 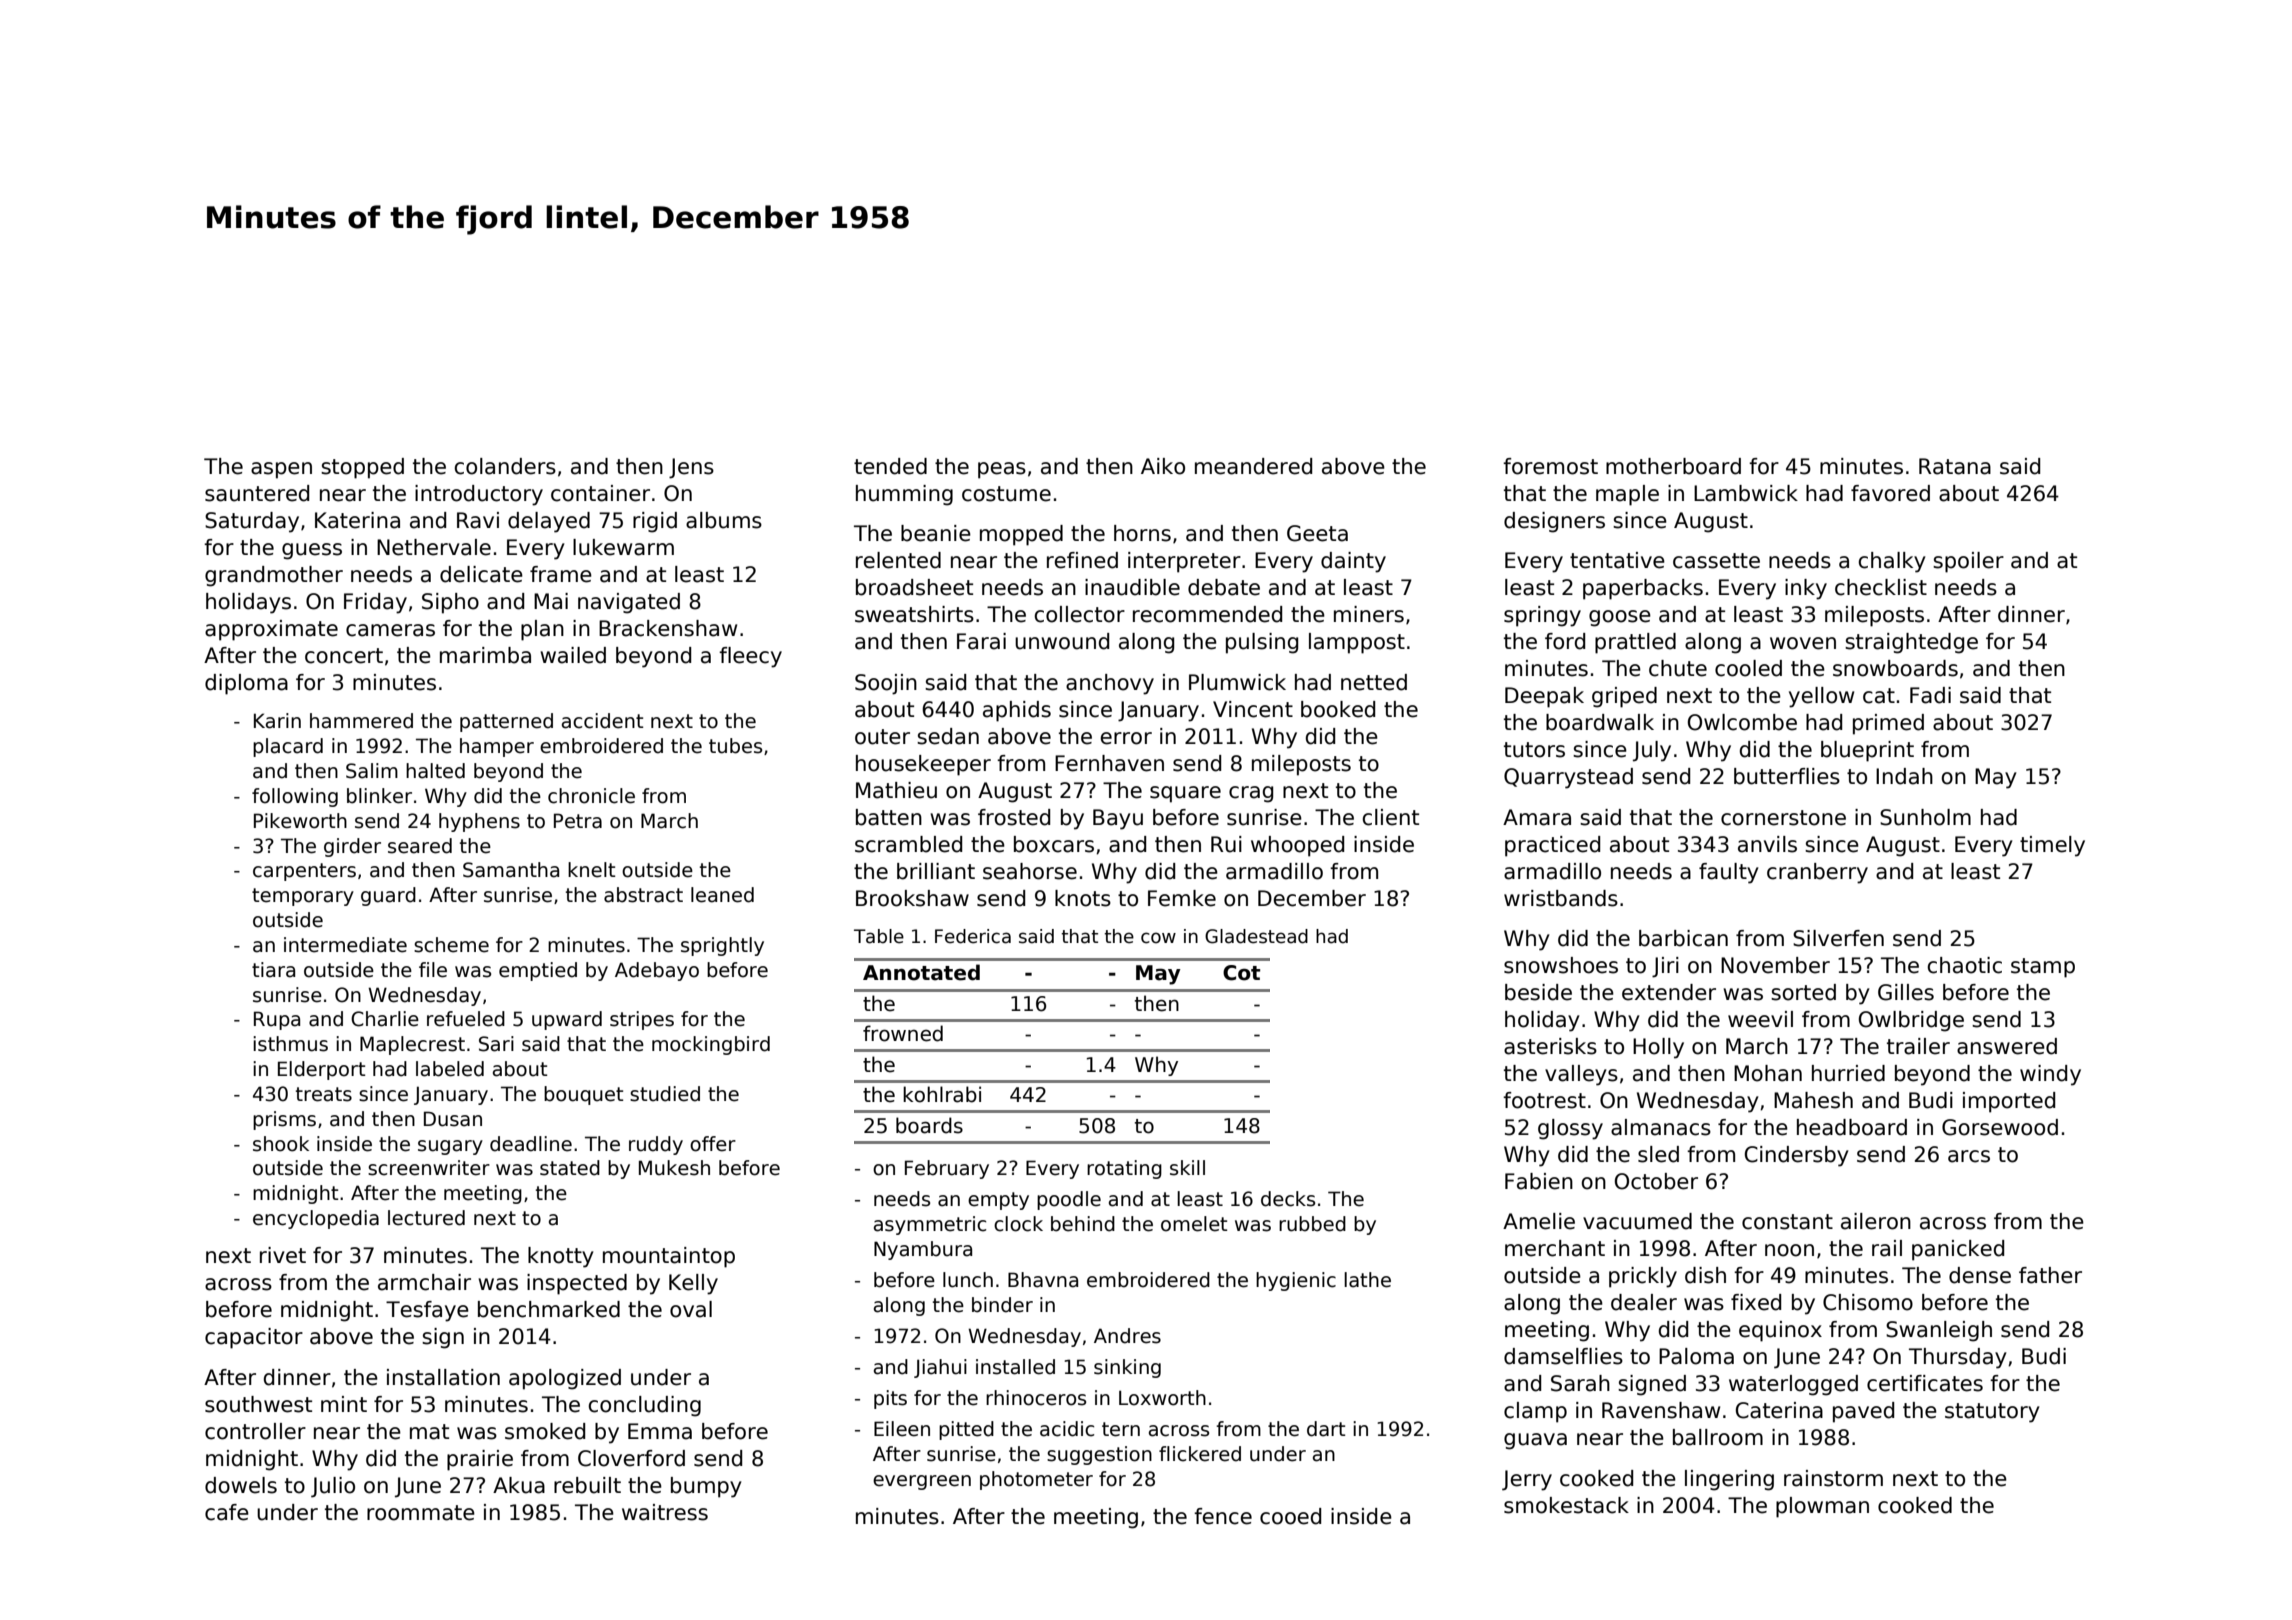 I want to click on stated, so click(x=570, y=1168).
